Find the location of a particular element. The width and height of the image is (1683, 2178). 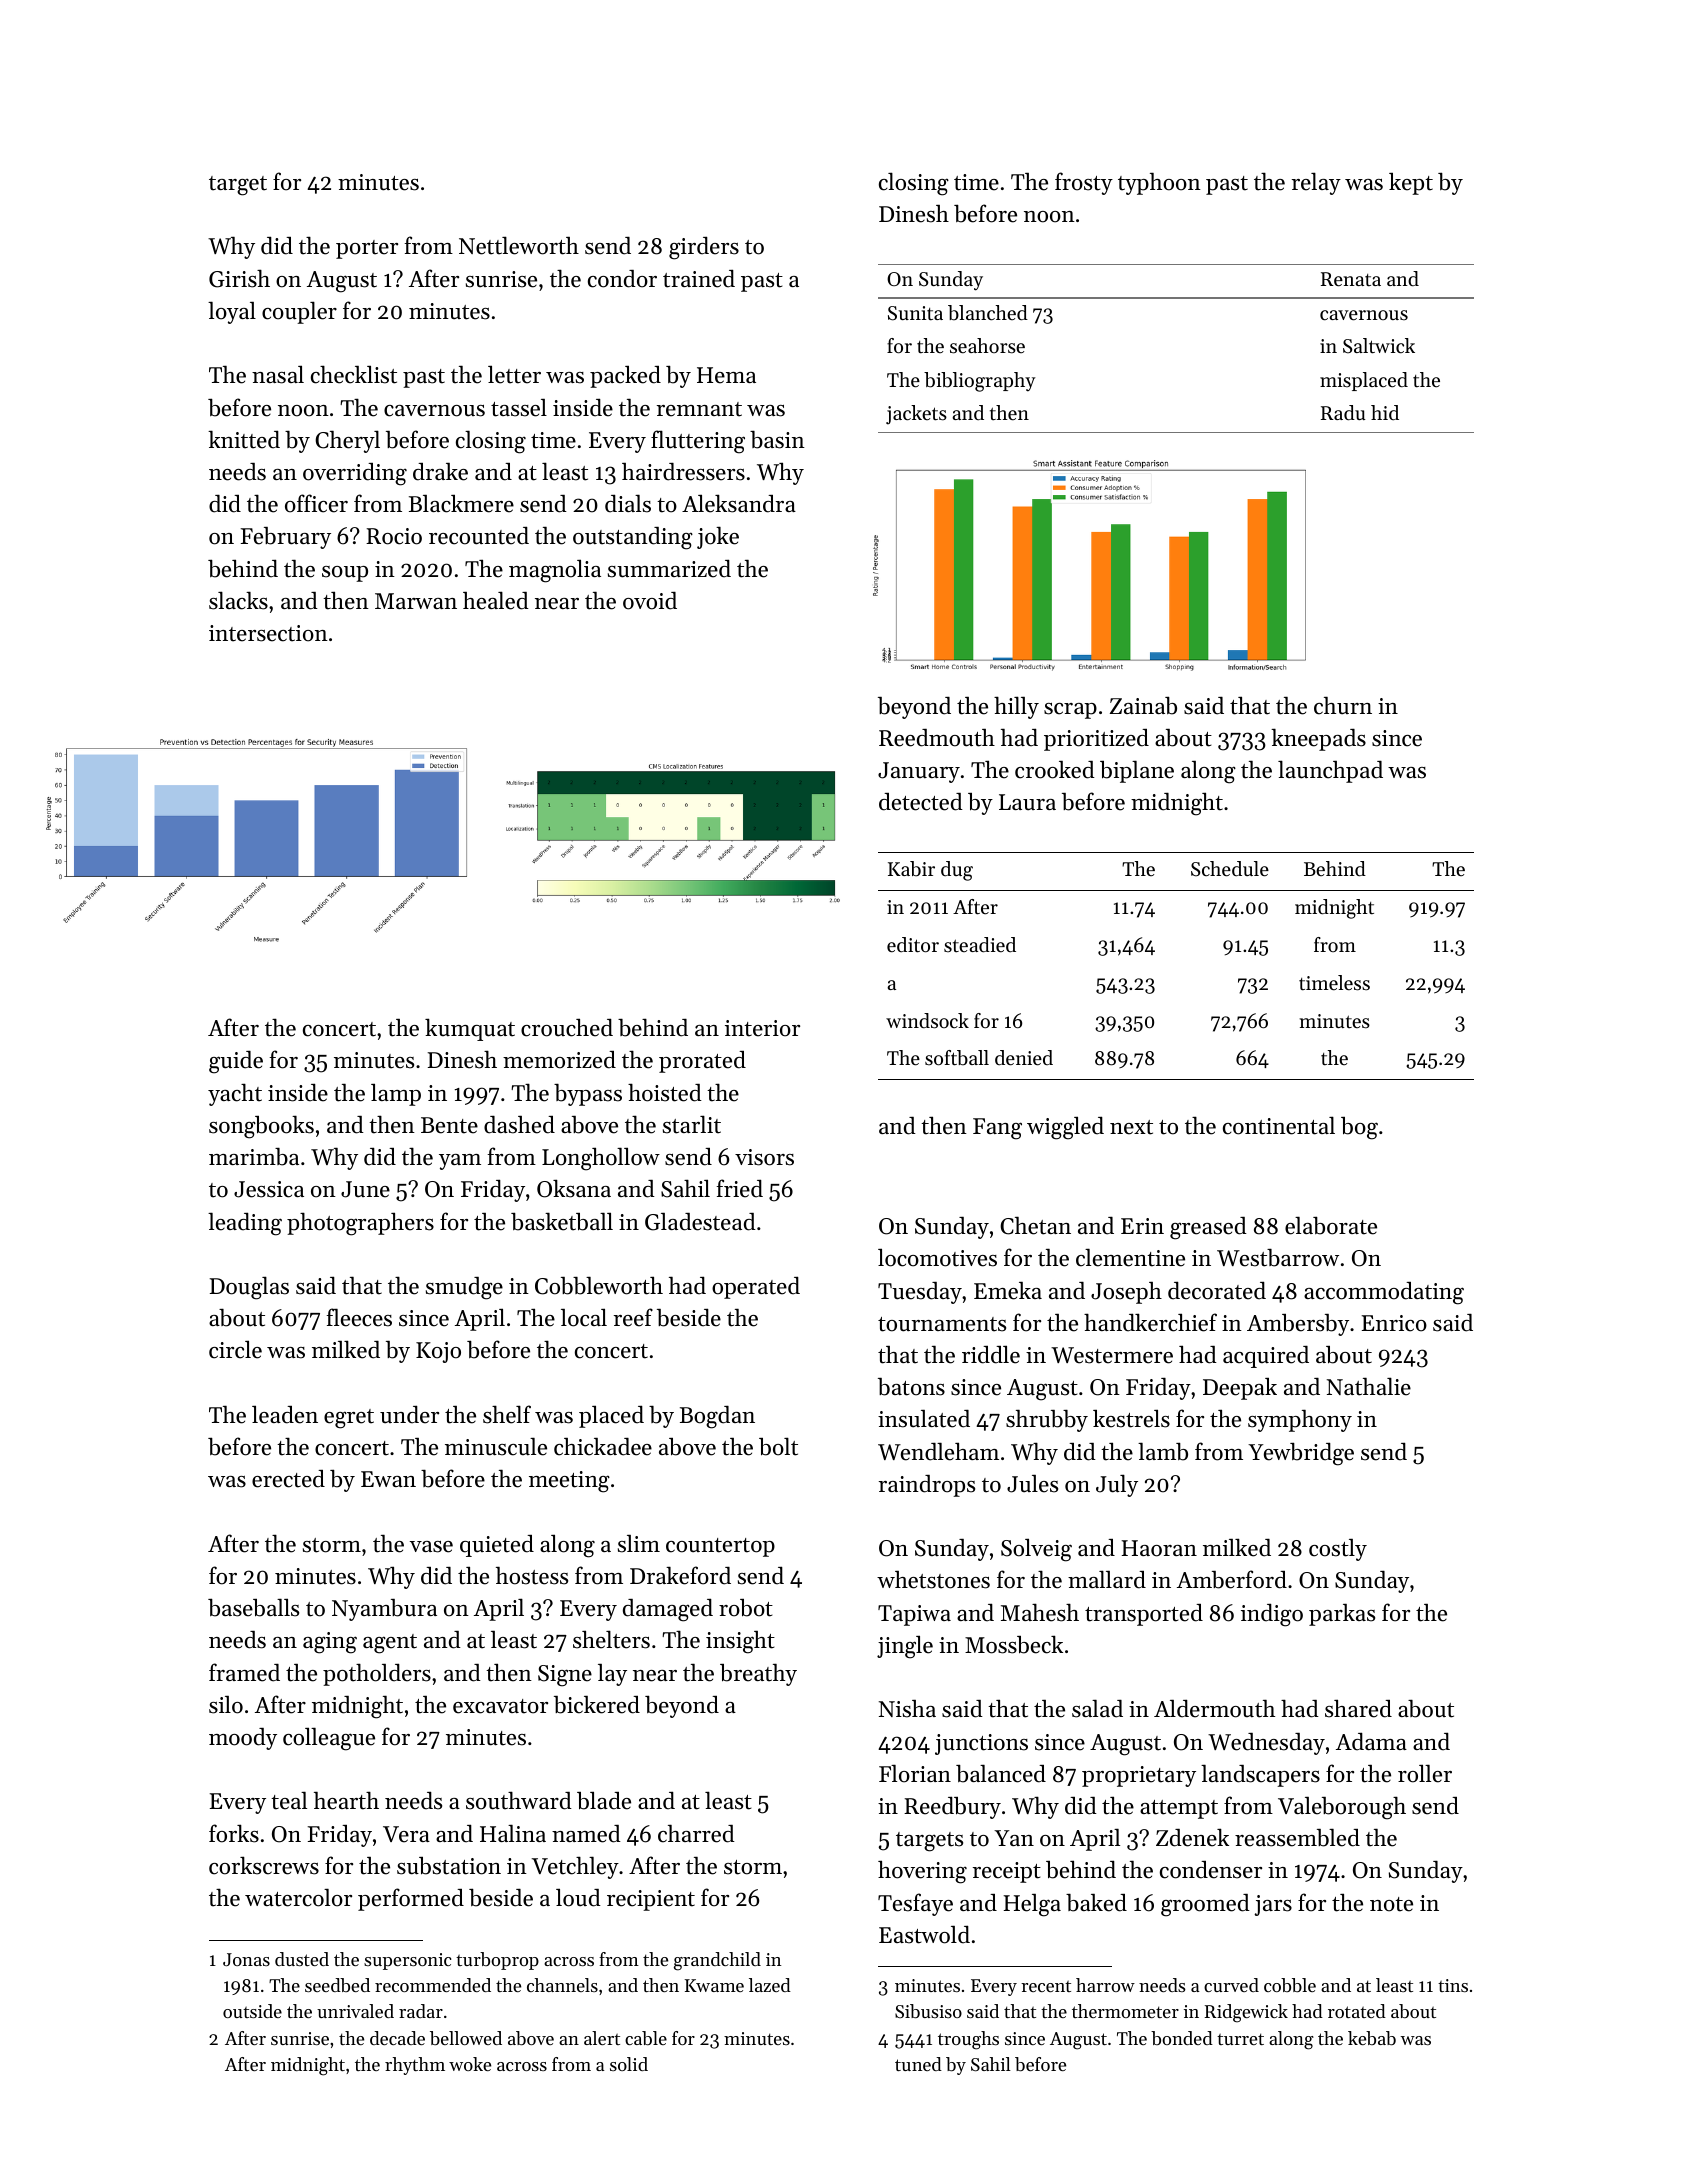

Aldermouth is located at coordinates (1214, 1708).
